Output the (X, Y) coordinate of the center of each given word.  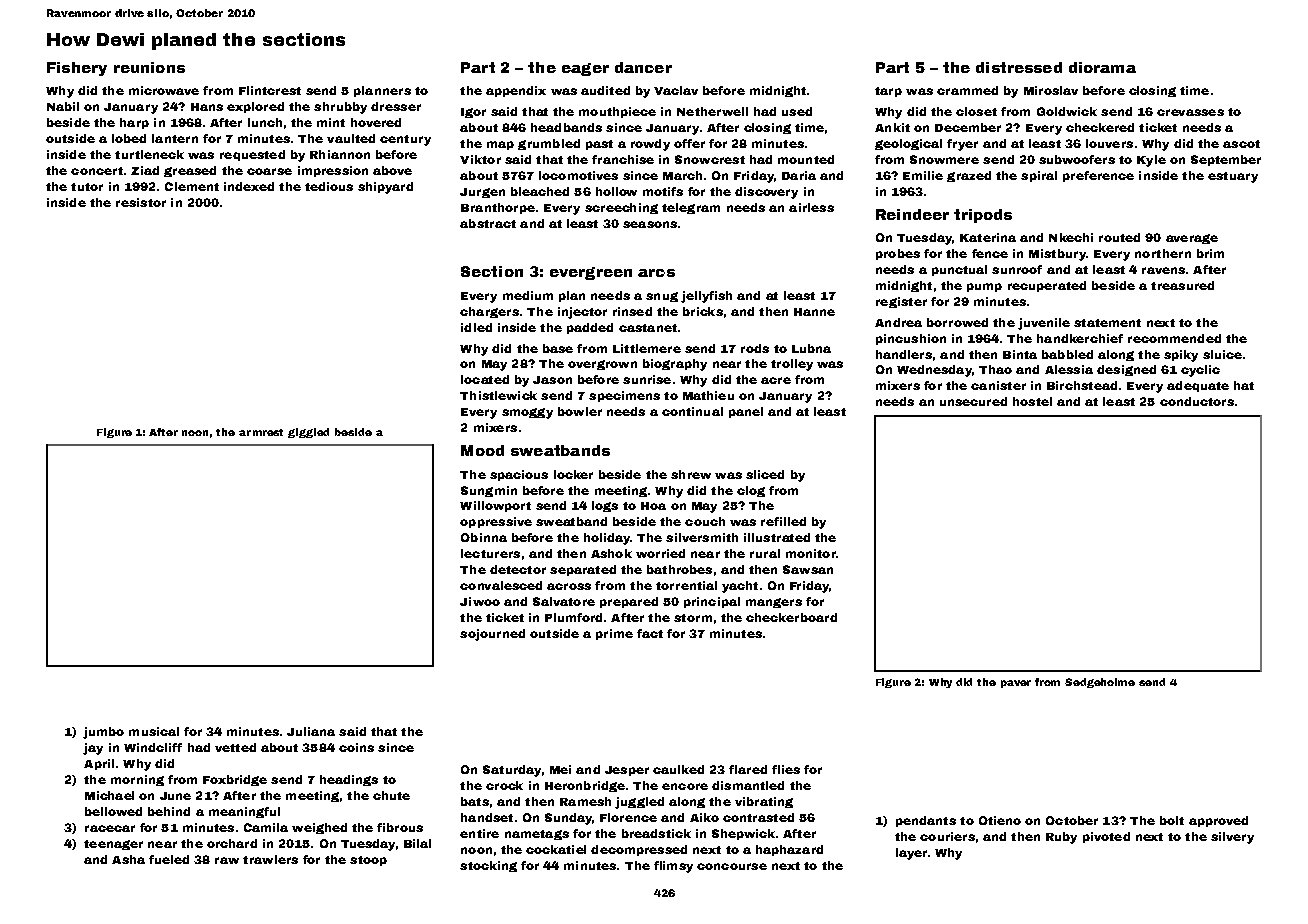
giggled (308, 433)
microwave (164, 90)
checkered (1100, 127)
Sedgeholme (1100, 683)
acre (776, 380)
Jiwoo (480, 601)
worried (660, 553)
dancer (643, 67)
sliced (765, 474)
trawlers (270, 859)
